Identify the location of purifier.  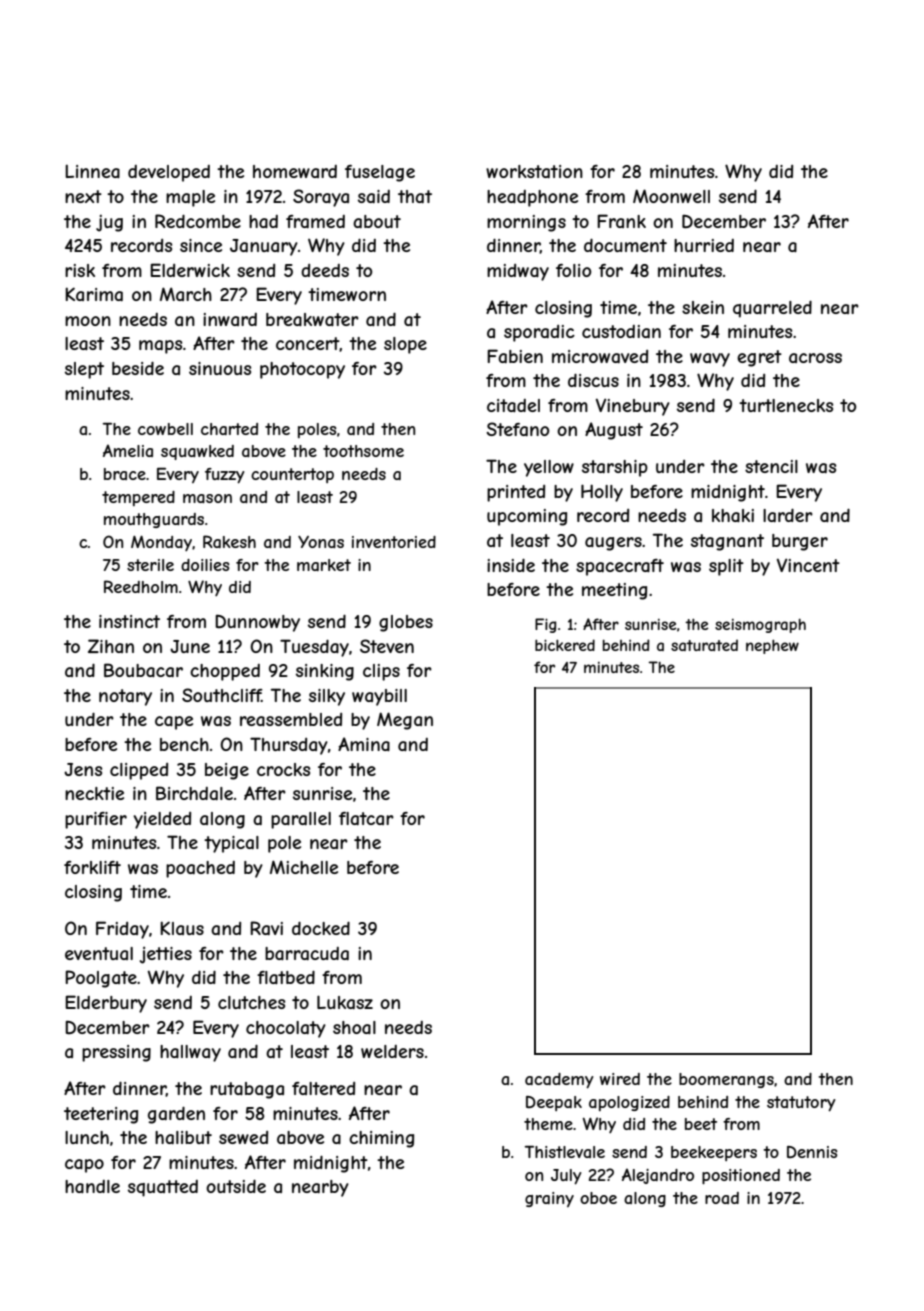
(96, 820).
